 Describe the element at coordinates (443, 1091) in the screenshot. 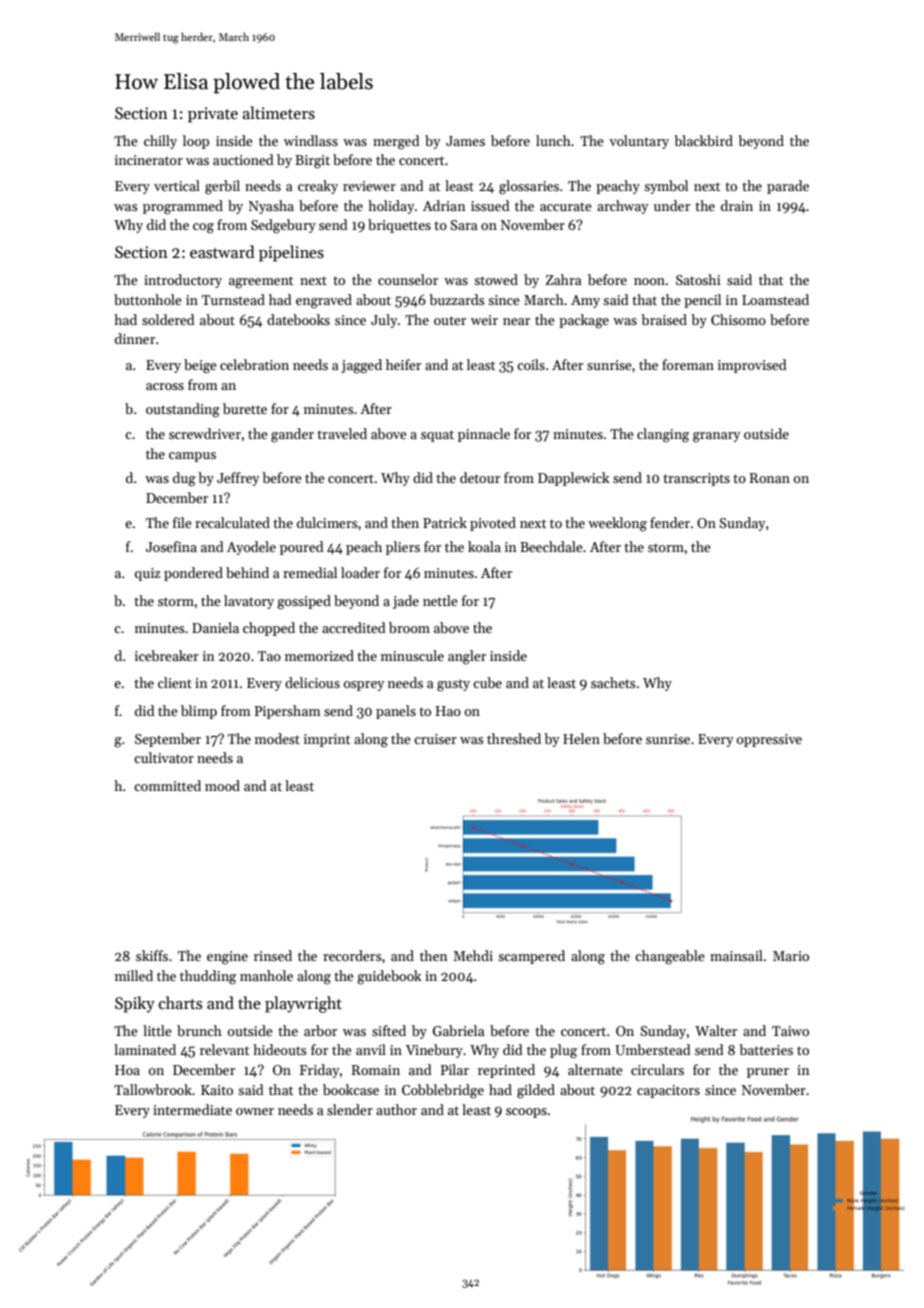

I see `Cobblebridge` at that location.
